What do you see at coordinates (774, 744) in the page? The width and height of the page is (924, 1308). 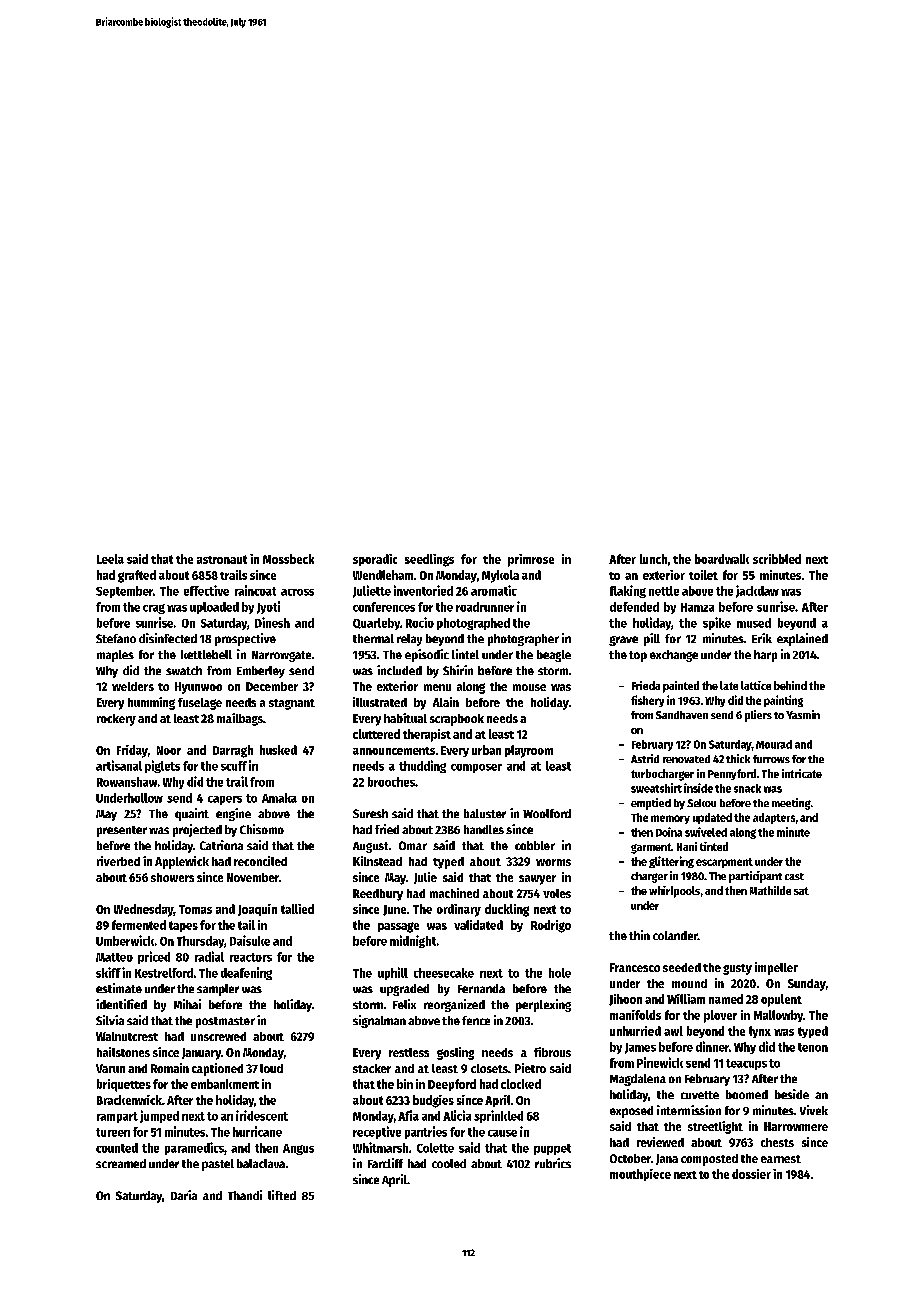 I see `Mourad` at bounding box center [774, 744].
